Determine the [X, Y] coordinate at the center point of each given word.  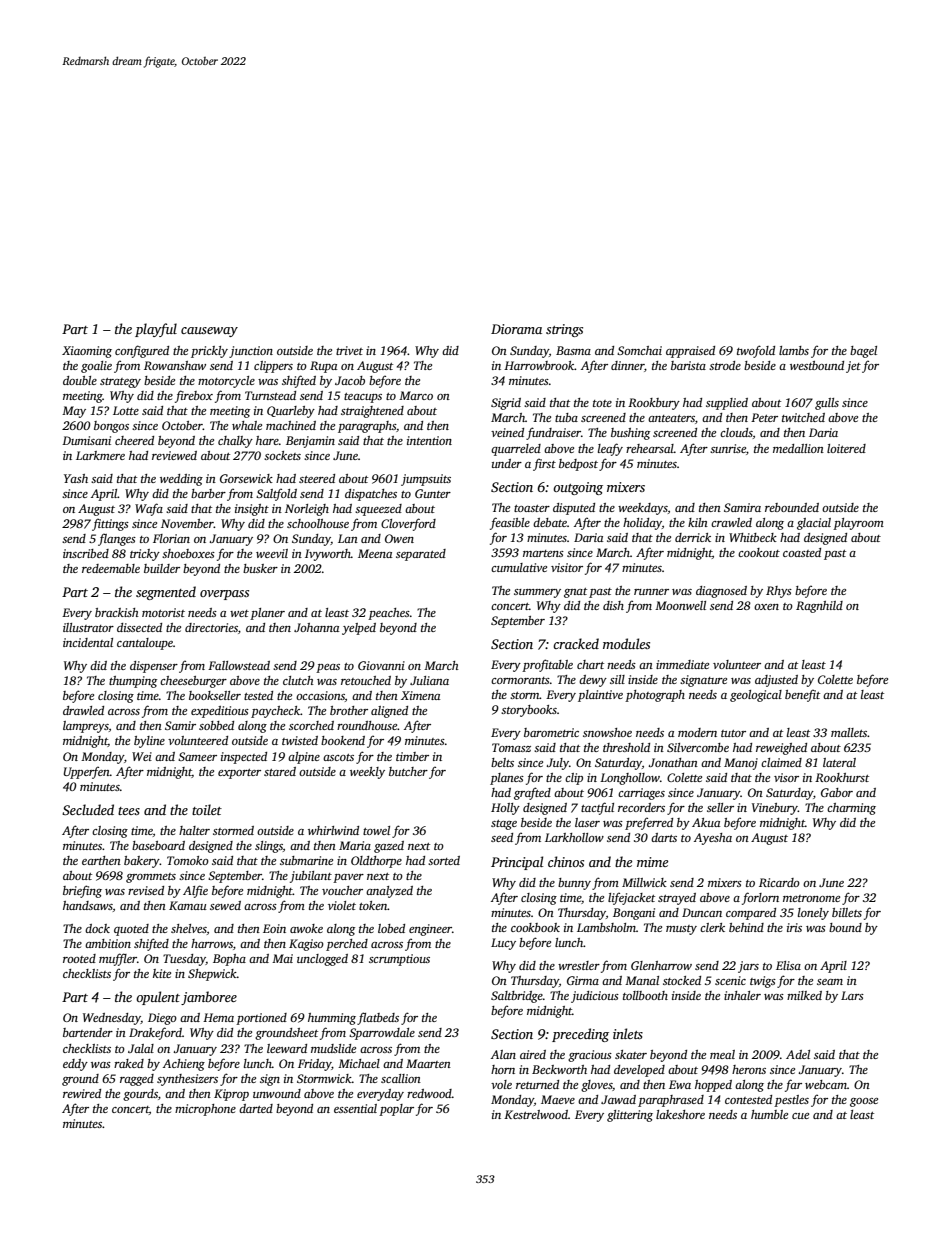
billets [847, 912]
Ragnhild [819, 607]
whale [247, 425]
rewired [82, 1093]
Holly [505, 809]
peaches [389, 614]
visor [786, 777]
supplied [727, 404]
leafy [610, 449]
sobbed [216, 725]
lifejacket [631, 898]
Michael [359, 1063]
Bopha [229, 960]
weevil [272, 553]
